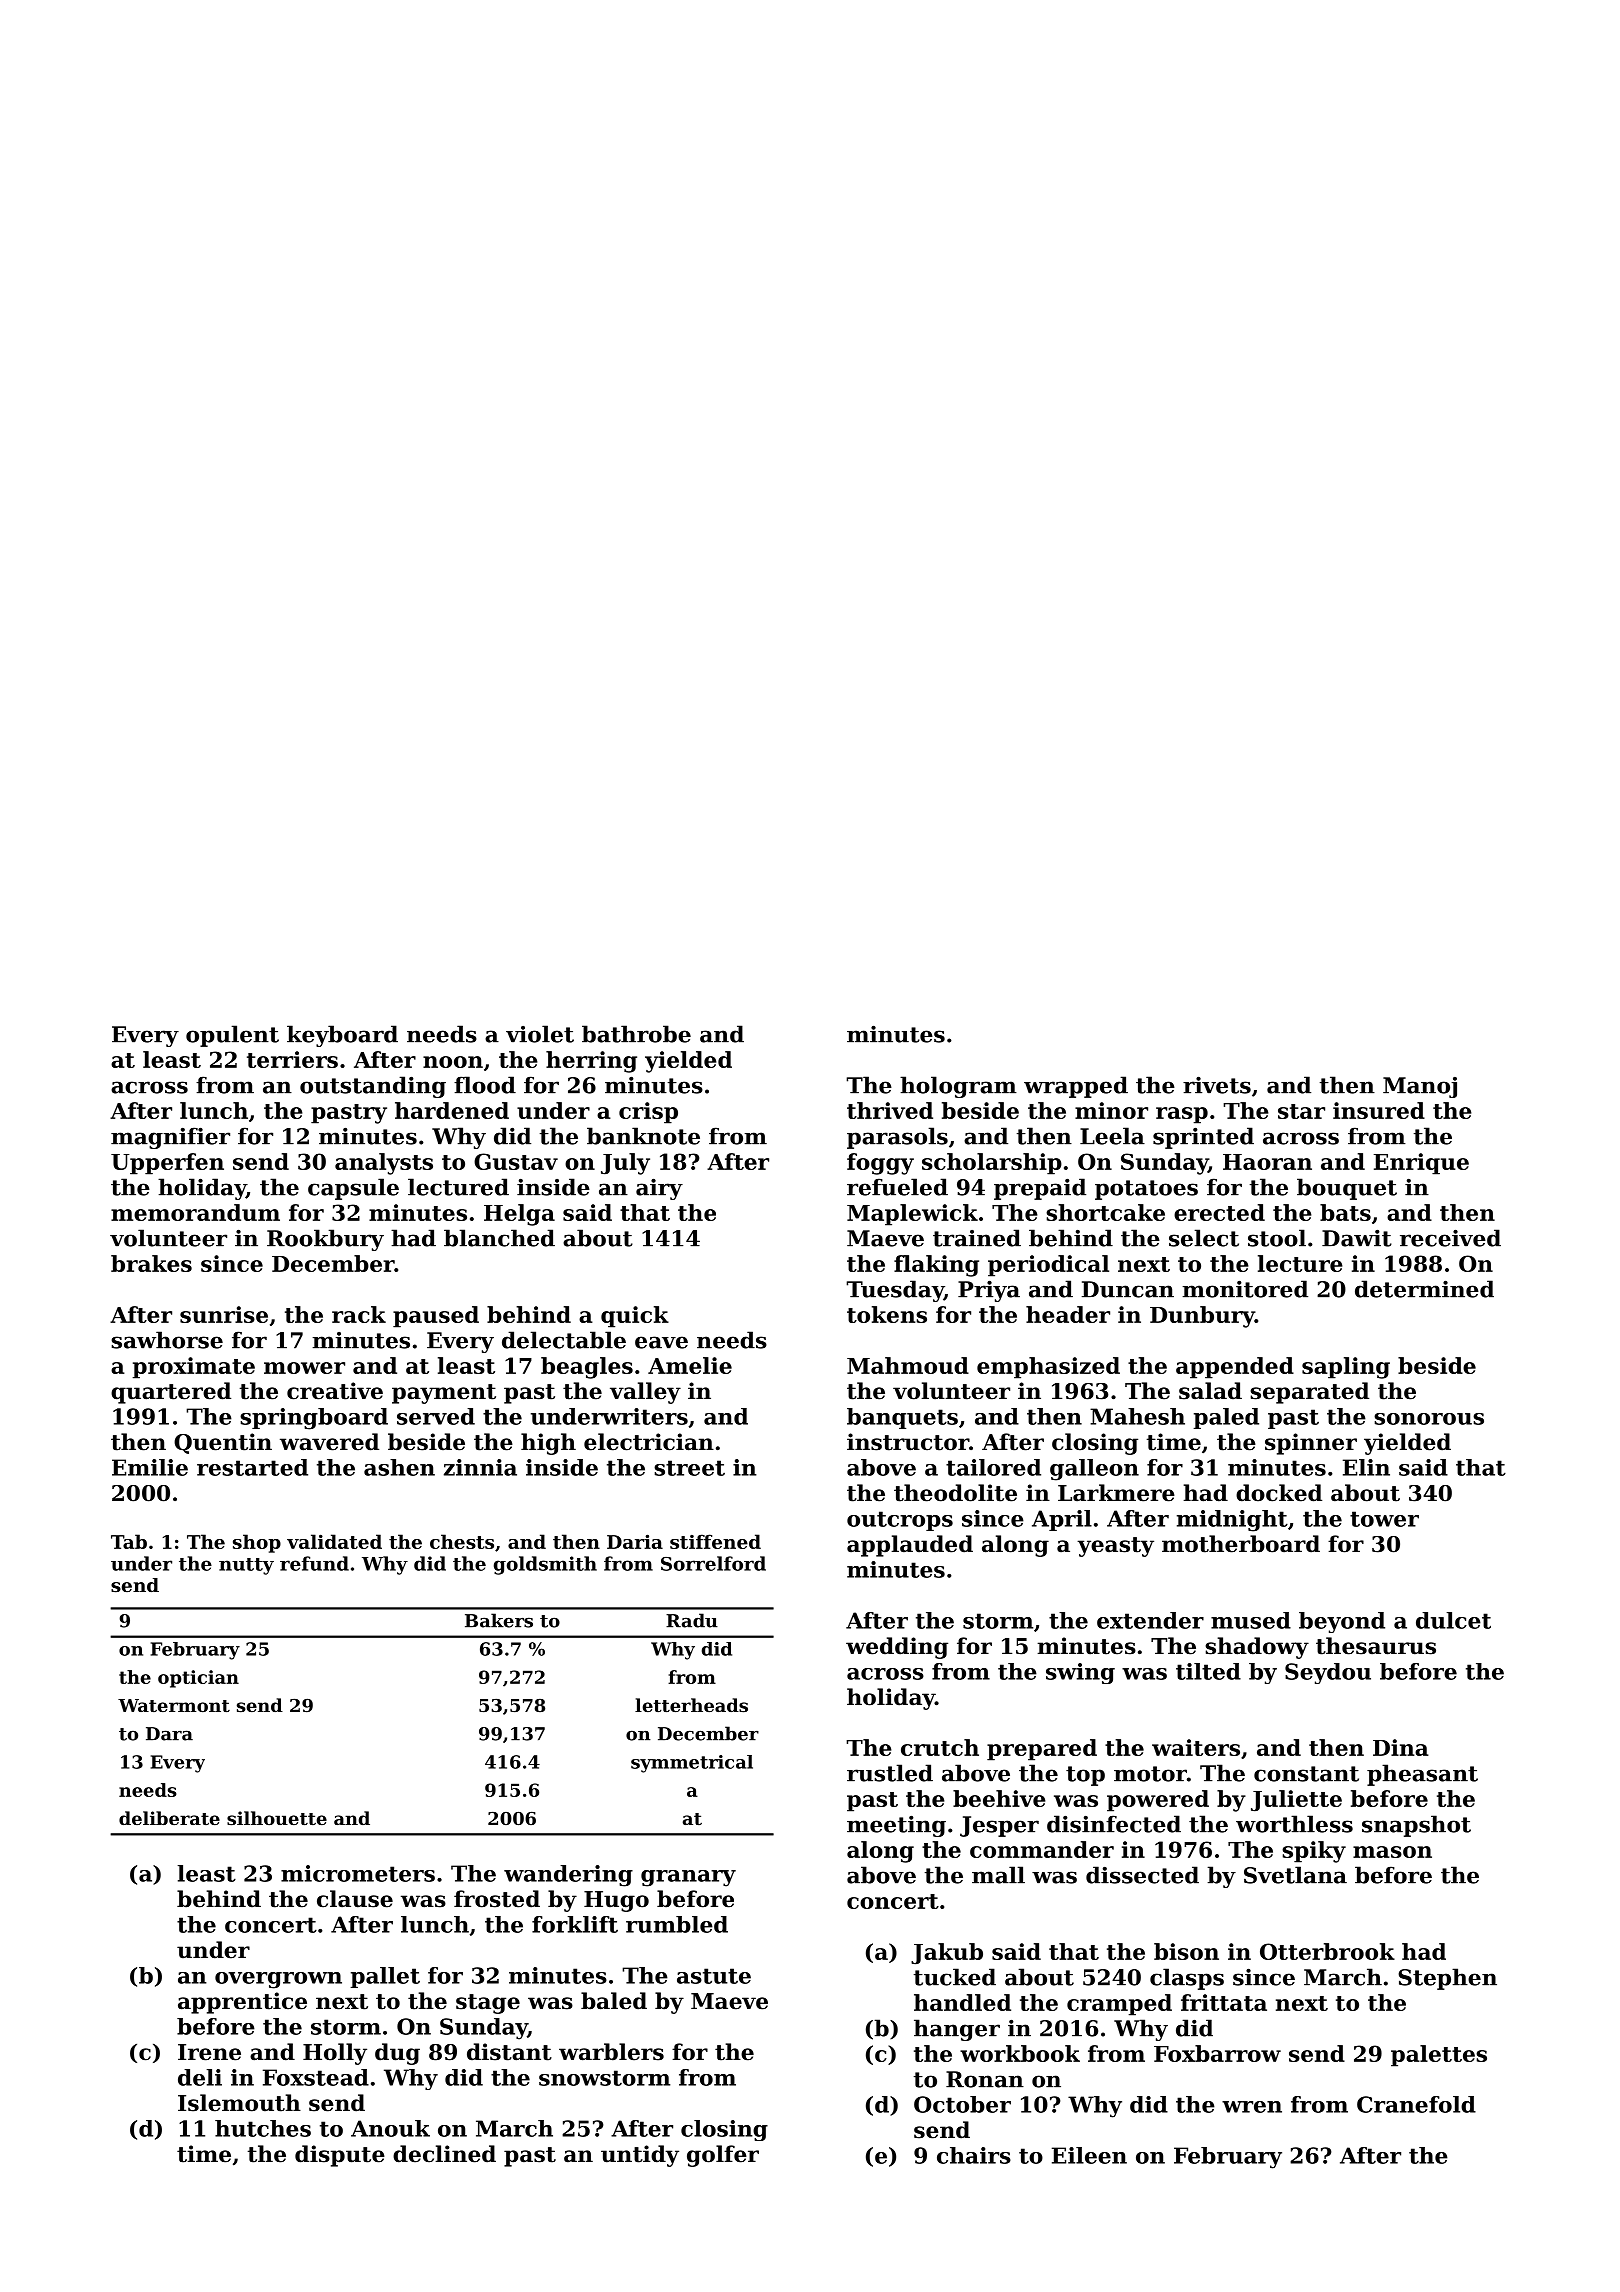 The image size is (1620, 2292). Describe the element at coordinates (587, 1368) in the page. I see `beagles` at that location.
